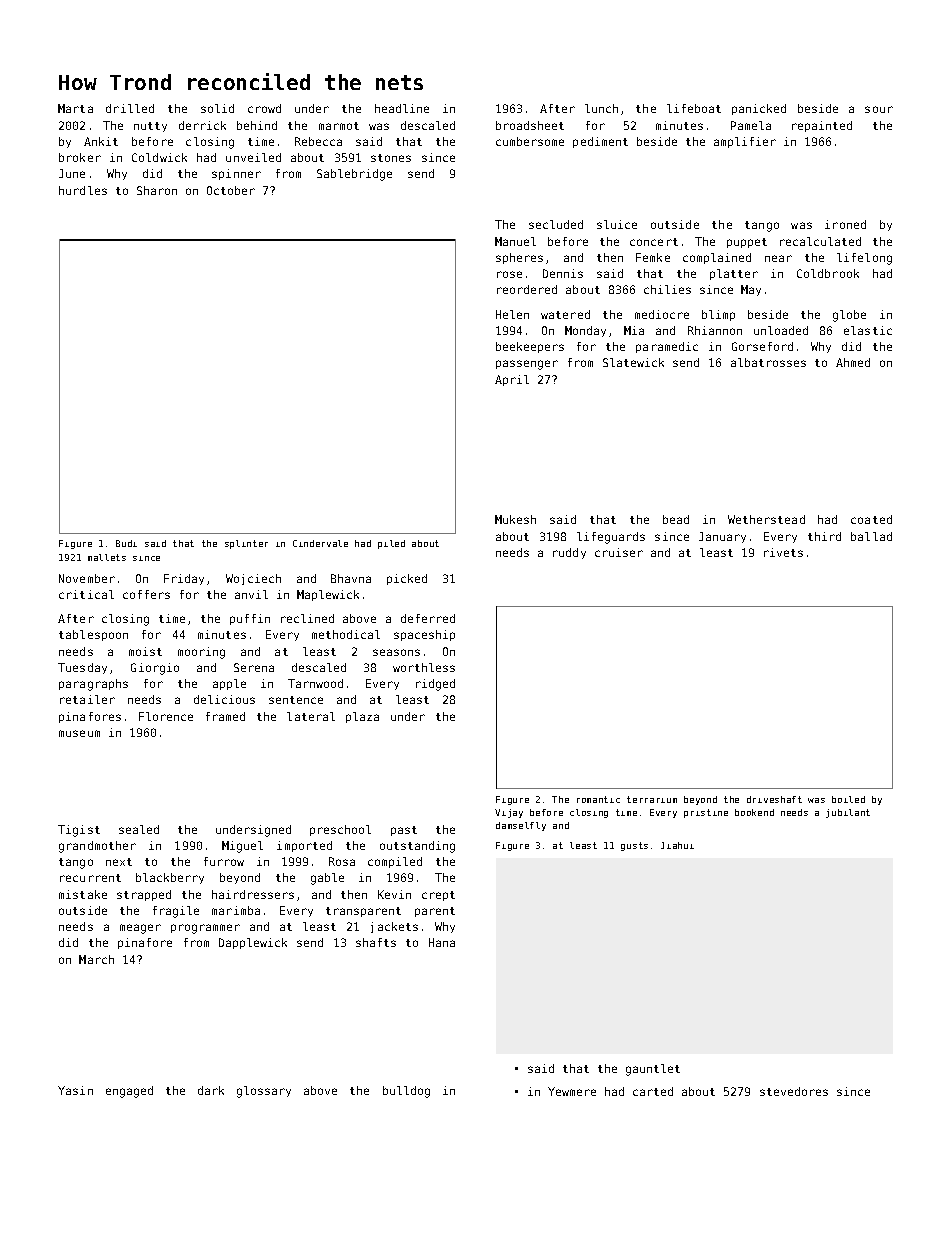 The width and height of the screenshot is (952, 1233). I want to click on bulldog, so click(406, 1092).
